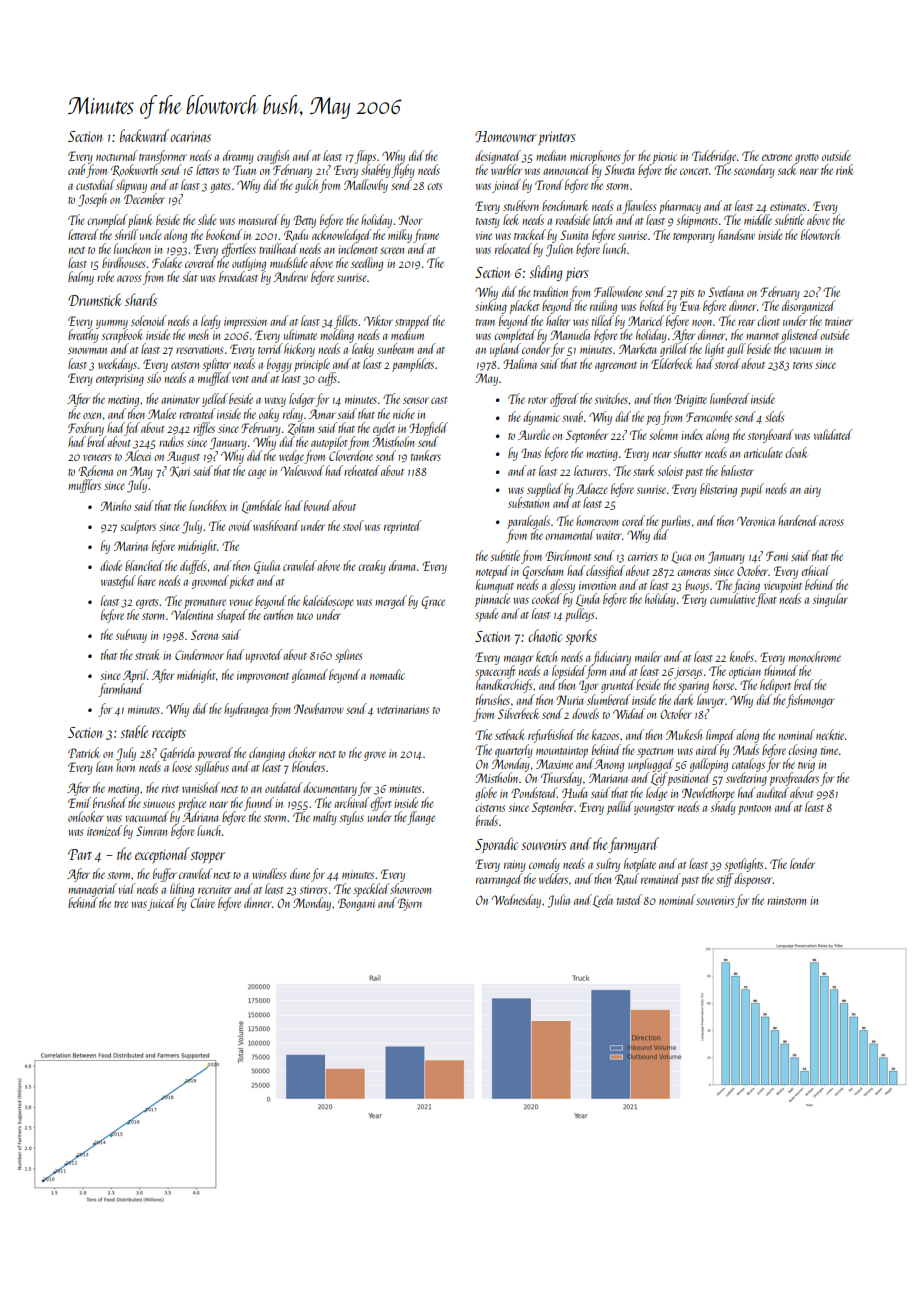  Describe the element at coordinates (768, 320) in the document. I see `client` at that location.
